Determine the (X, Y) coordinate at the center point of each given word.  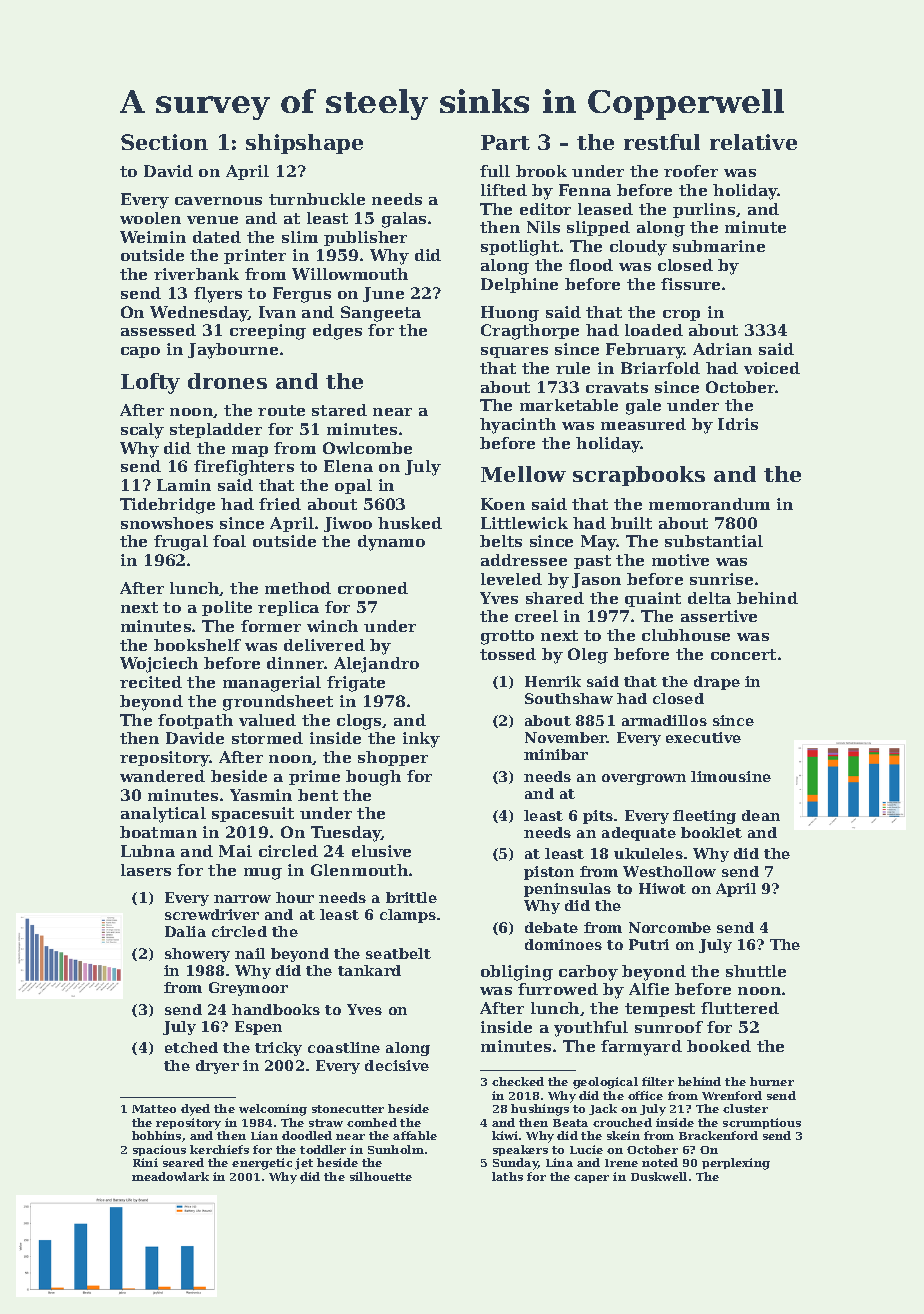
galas (404, 220)
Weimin (153, 237)
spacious (159, 1150)
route (281, 410)
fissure (690, 284)
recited (151, 682)
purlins (704, 210)
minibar (556, 754)
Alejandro (376, 665)
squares (514, 352)
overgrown (644, 779)
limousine (731, 776)
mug (263, 874)
